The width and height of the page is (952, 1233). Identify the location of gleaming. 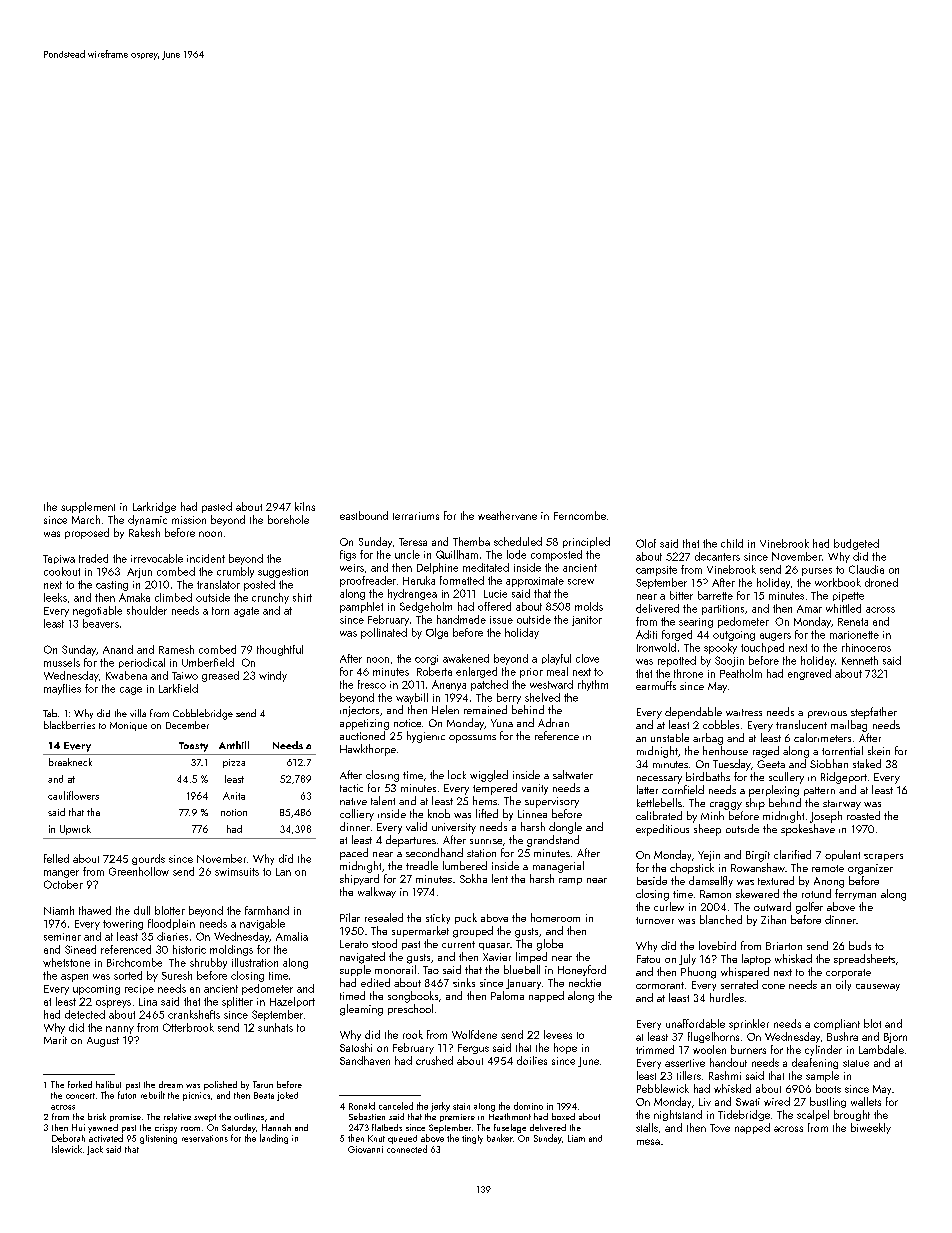
(361, 1010).
